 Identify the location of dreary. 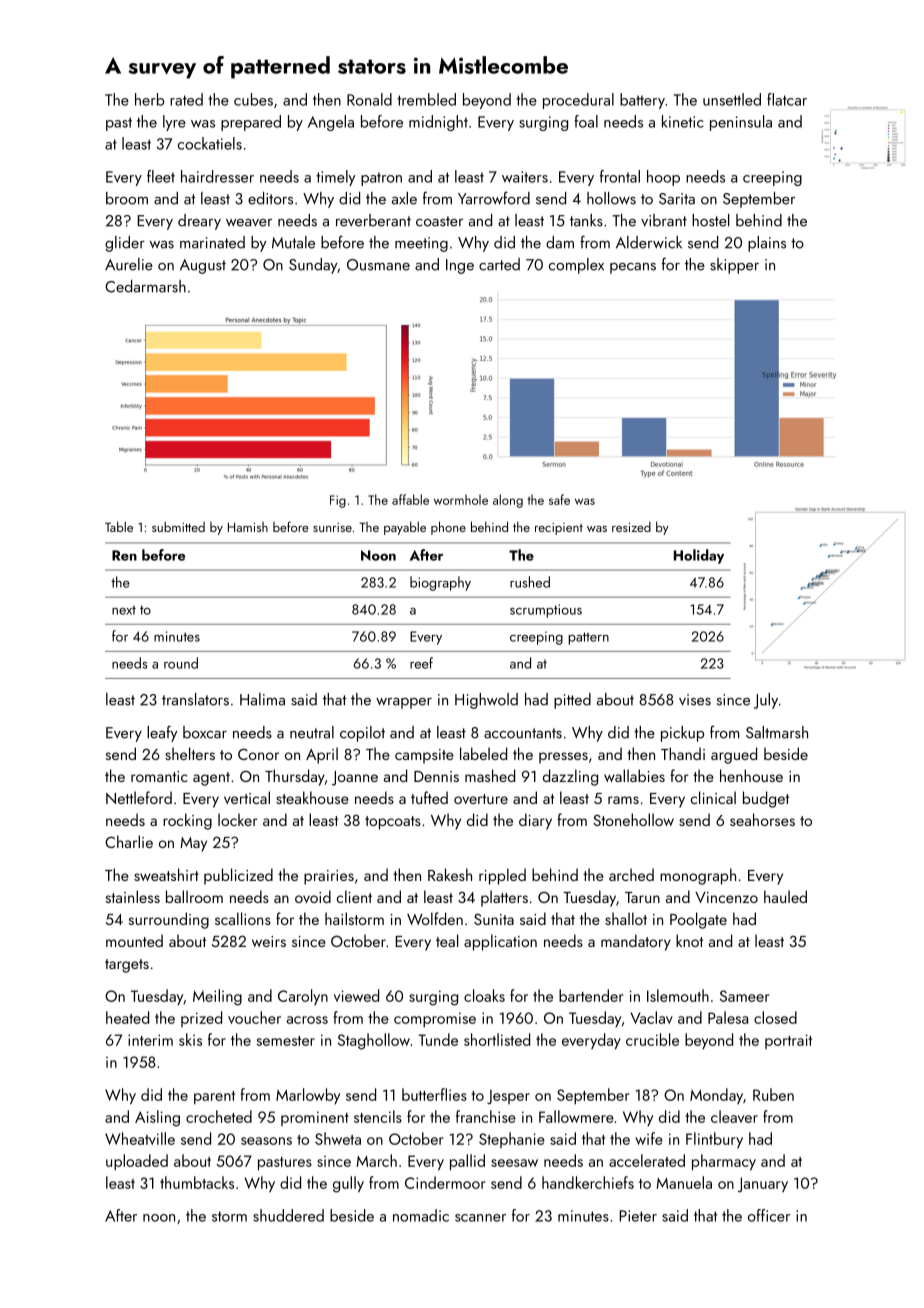
(199, 222).
